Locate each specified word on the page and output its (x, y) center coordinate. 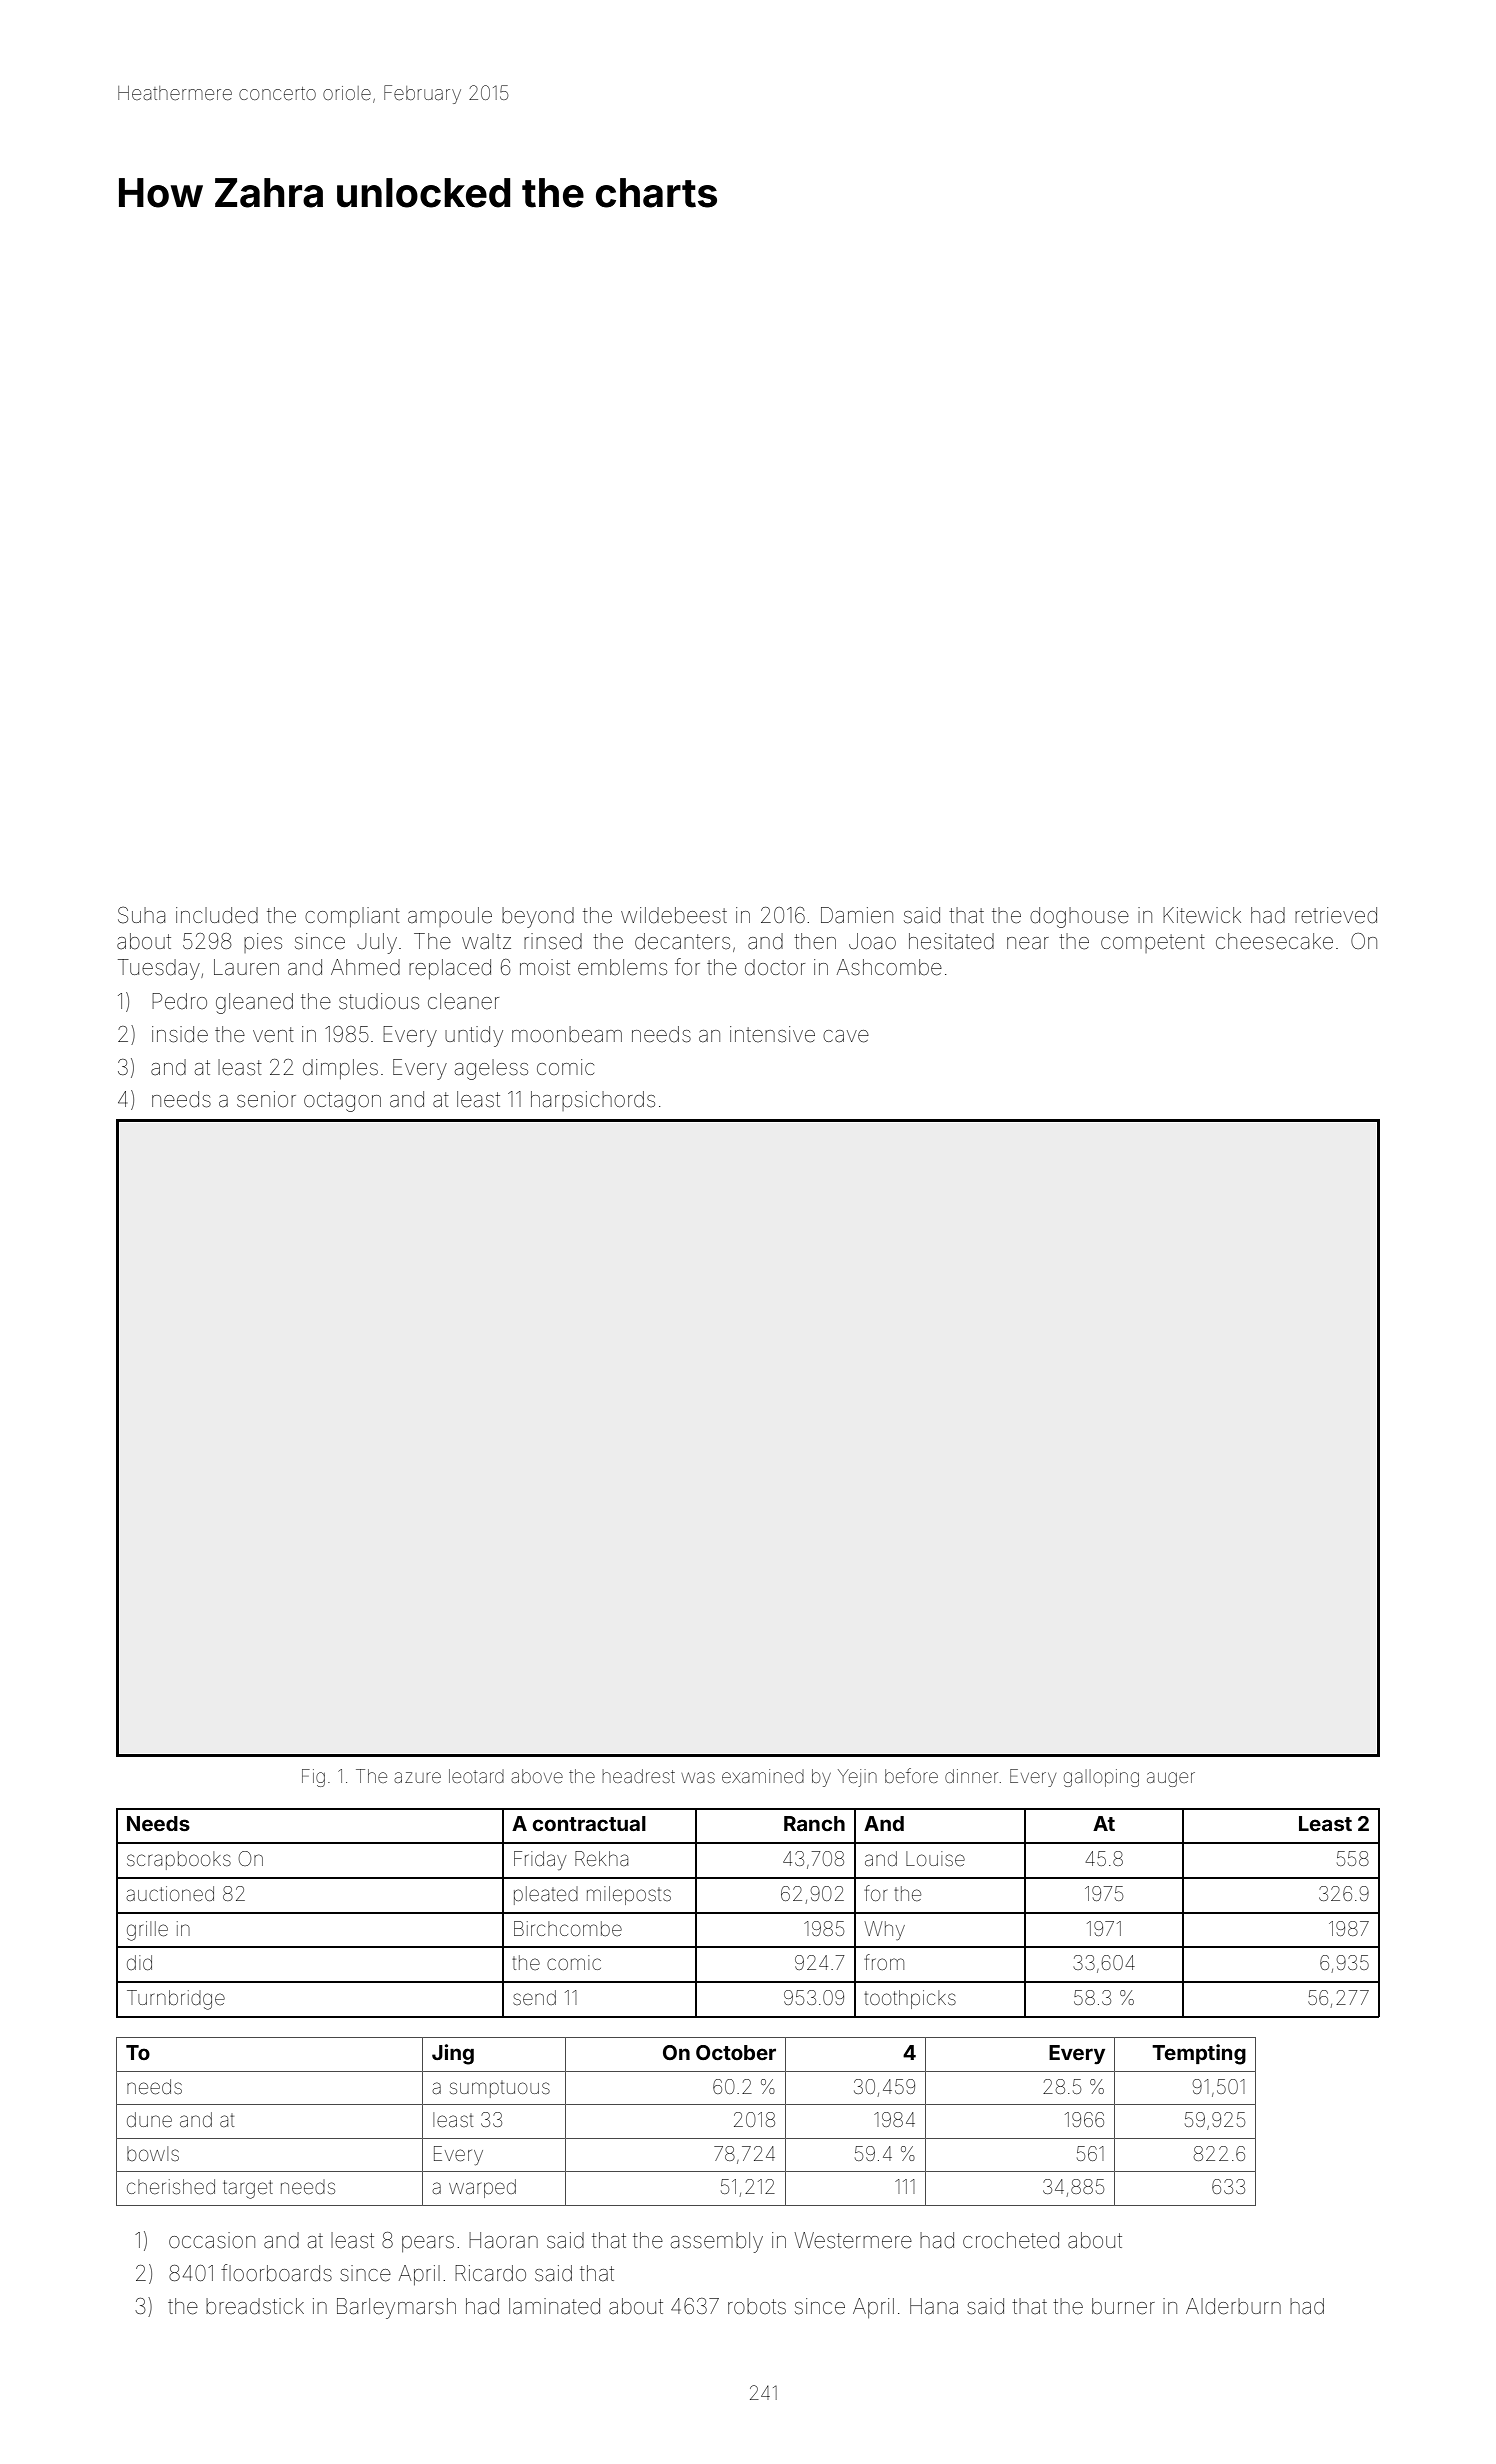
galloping (1101, 1778)
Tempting (1199, 2054)
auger (1171, 1779)
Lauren (246, 967)
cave (846, 1036)
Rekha (601, 1858)
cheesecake (1274, 941)
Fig (313, 1778)
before (911, 1775)
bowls (153, 2153)
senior (266, 1099)
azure (417, 1777)
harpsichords (593, 1101)
